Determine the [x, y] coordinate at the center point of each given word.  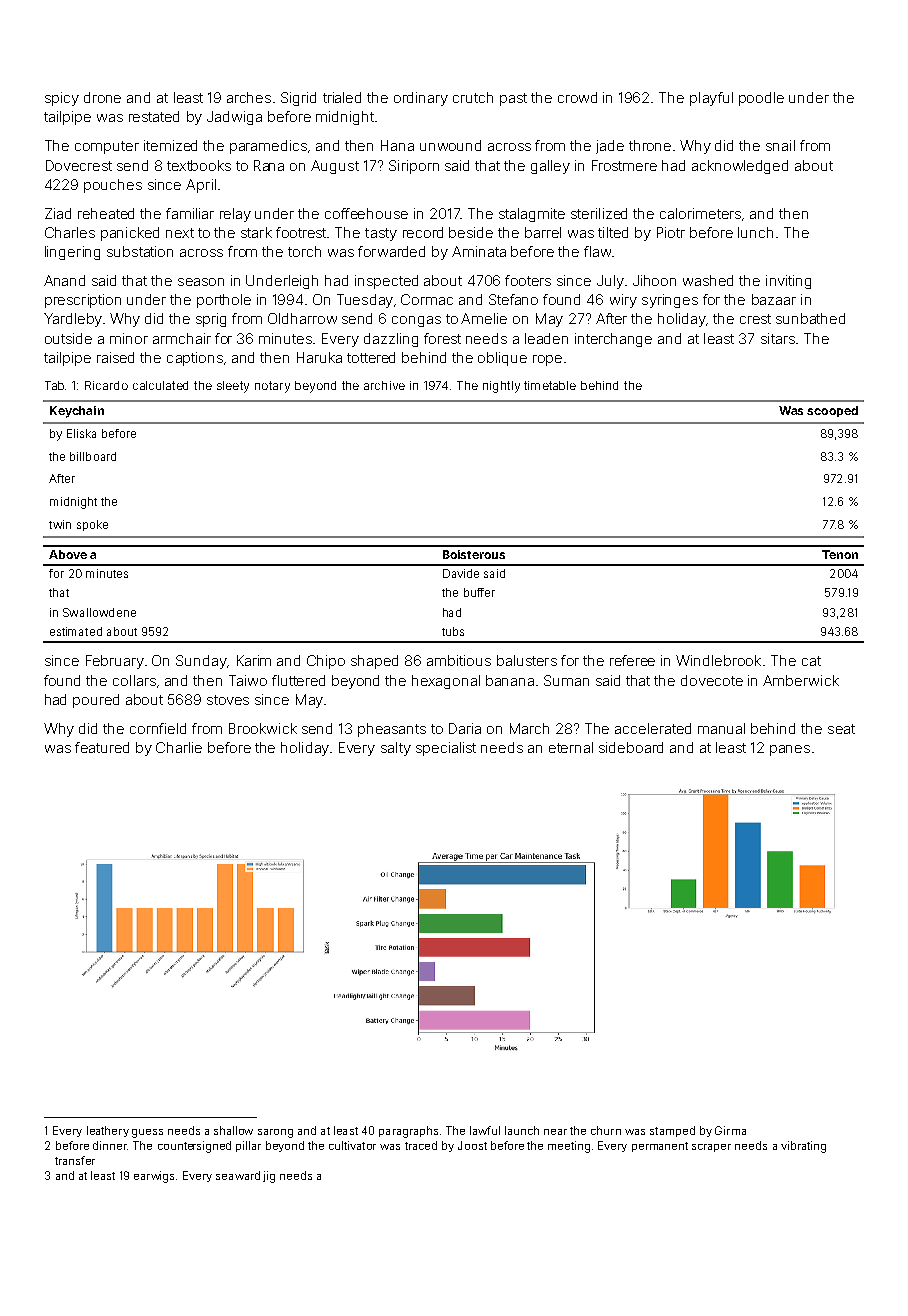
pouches [113, 186]
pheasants [392, 730]
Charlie [179, 747]
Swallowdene [99, 612]
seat [841, 729]
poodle [761, 99]
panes [790, 750]
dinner [110, 1145]
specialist [446, 749]
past [513, 99]
